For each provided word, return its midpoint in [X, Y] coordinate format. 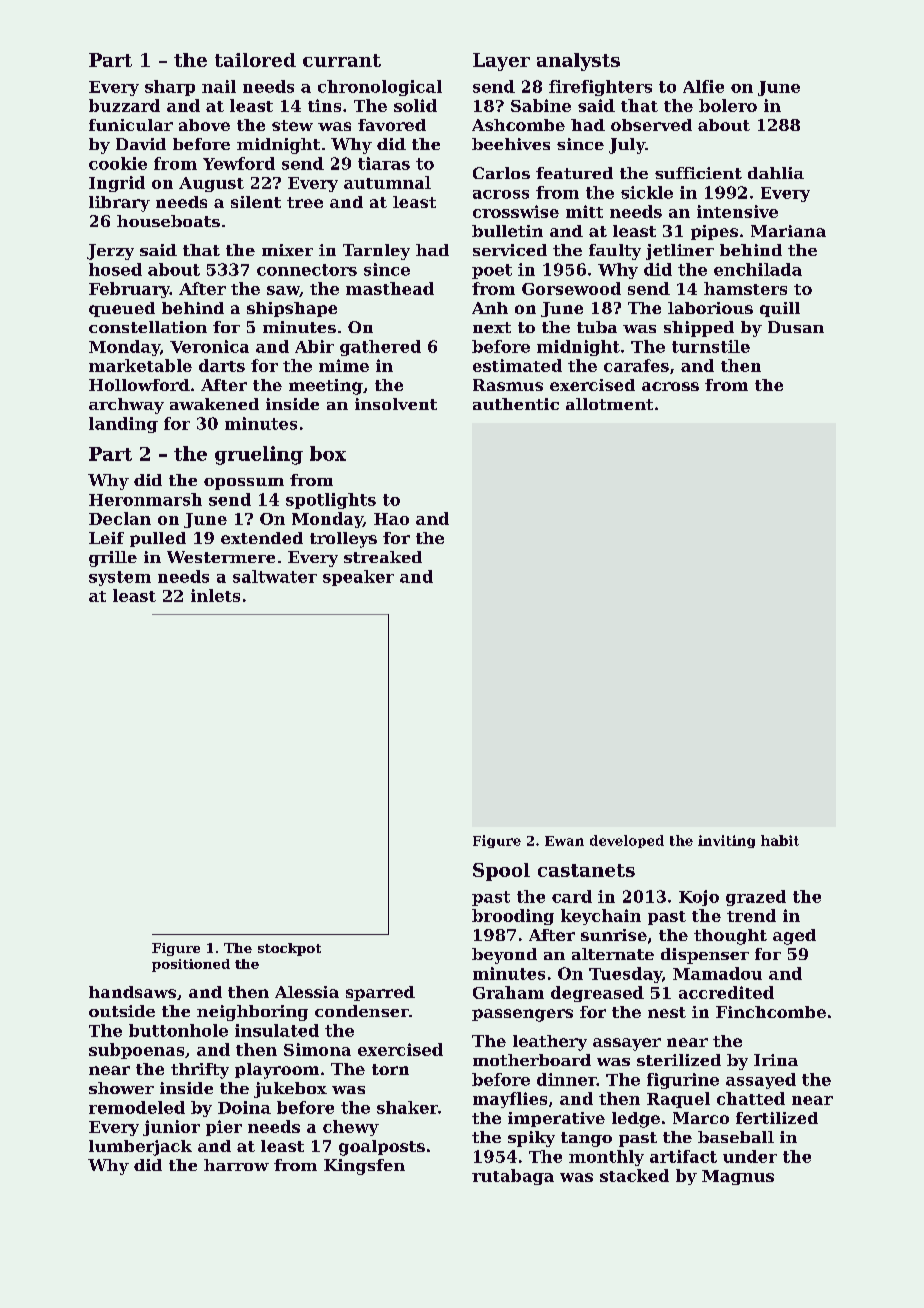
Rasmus [508, 385]
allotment [609, 404]
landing [123, 425]
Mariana [788, 231]
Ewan [564, 841]
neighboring [252, 1013]
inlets [215, 595]
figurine [683, 1081]
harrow [236, 1165]
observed [651, 125]
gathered [380, 348]
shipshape [292, 309]
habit [780, 840]
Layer [501, 62]
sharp [170, 88]
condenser [362, 1011]
